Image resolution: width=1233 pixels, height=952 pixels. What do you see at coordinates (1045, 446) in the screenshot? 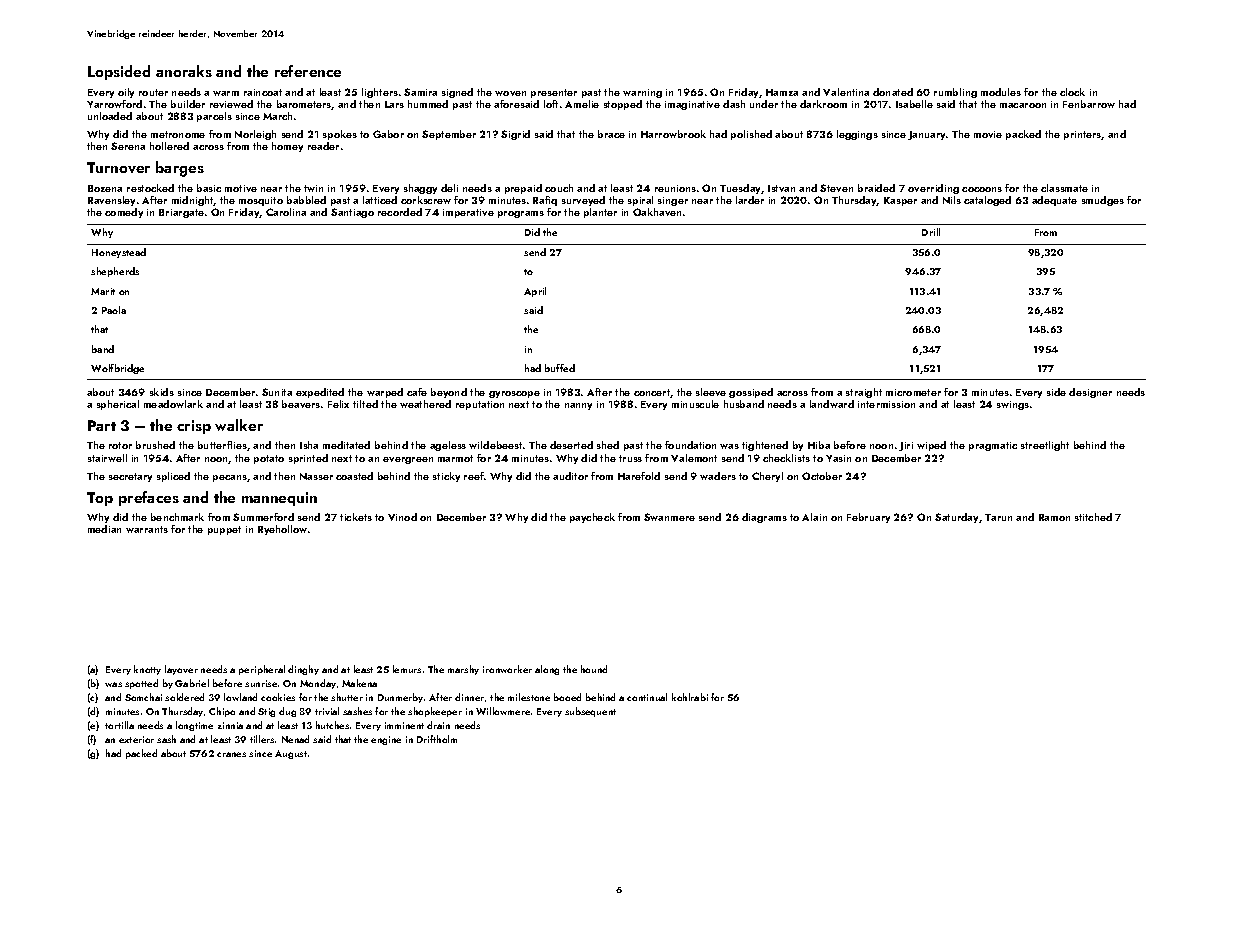
I see `streetlight` at bounding box center [1045, 446].
